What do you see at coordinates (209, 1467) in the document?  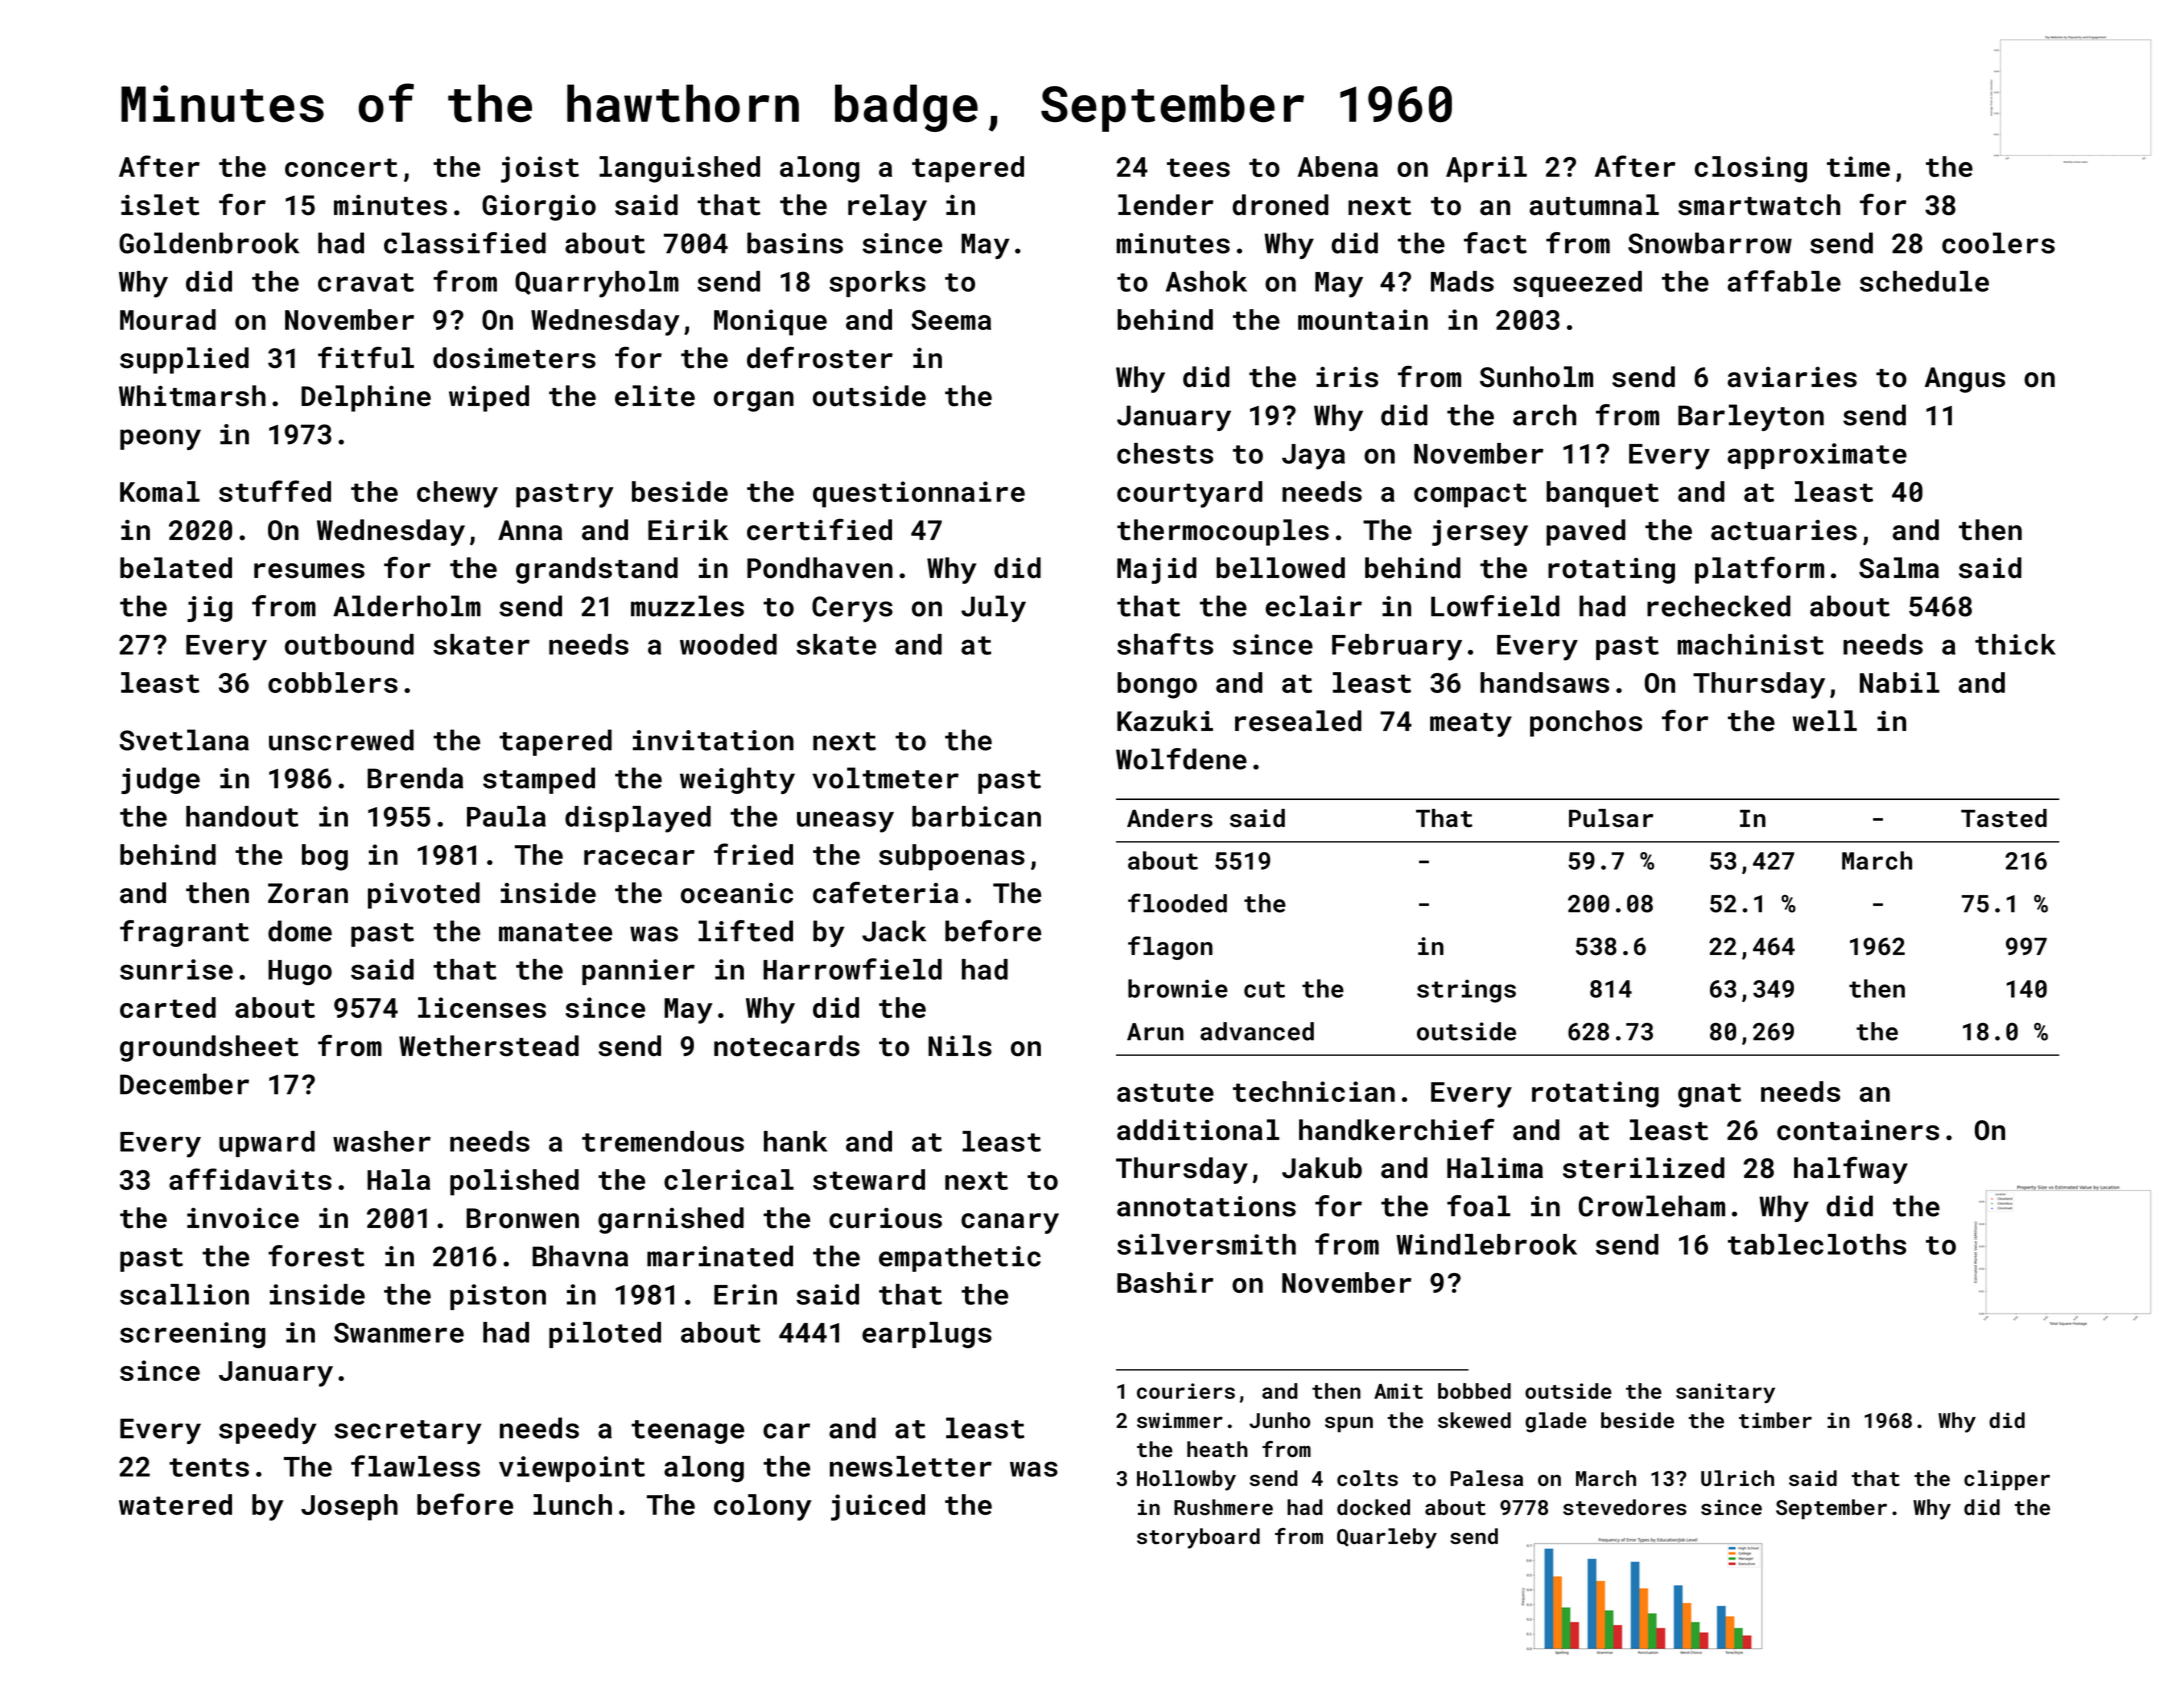 I see `tents` at bounding box center [209, 1467].
